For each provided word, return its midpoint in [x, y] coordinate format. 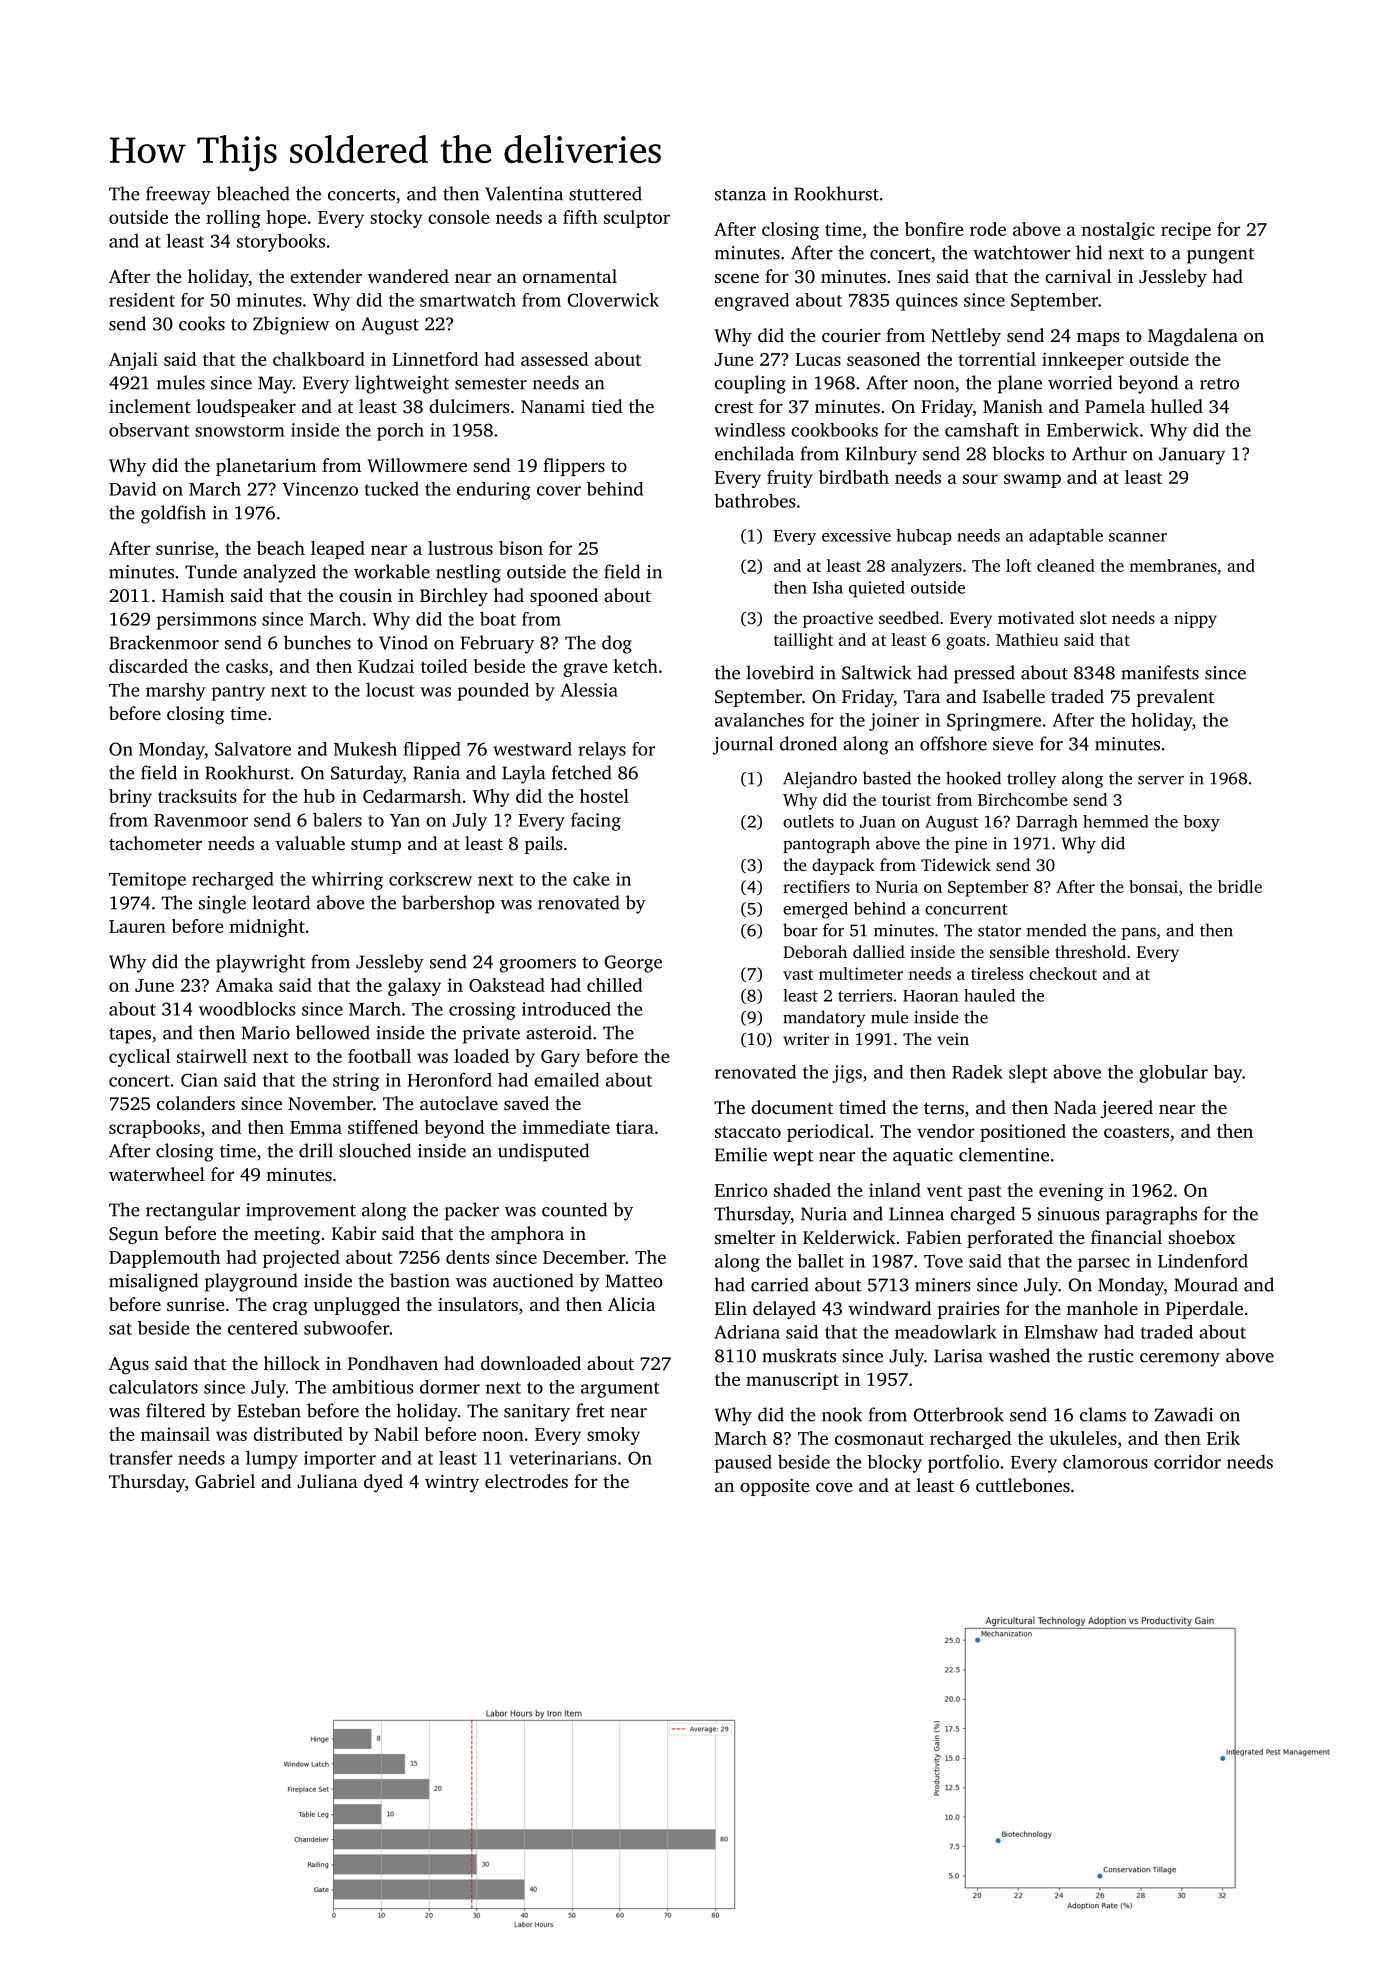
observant [149, 430]
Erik [1223, 1438]
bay [1228, 1074]
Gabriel [225, 1481]
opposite [775, 1487]
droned [808, 743]
